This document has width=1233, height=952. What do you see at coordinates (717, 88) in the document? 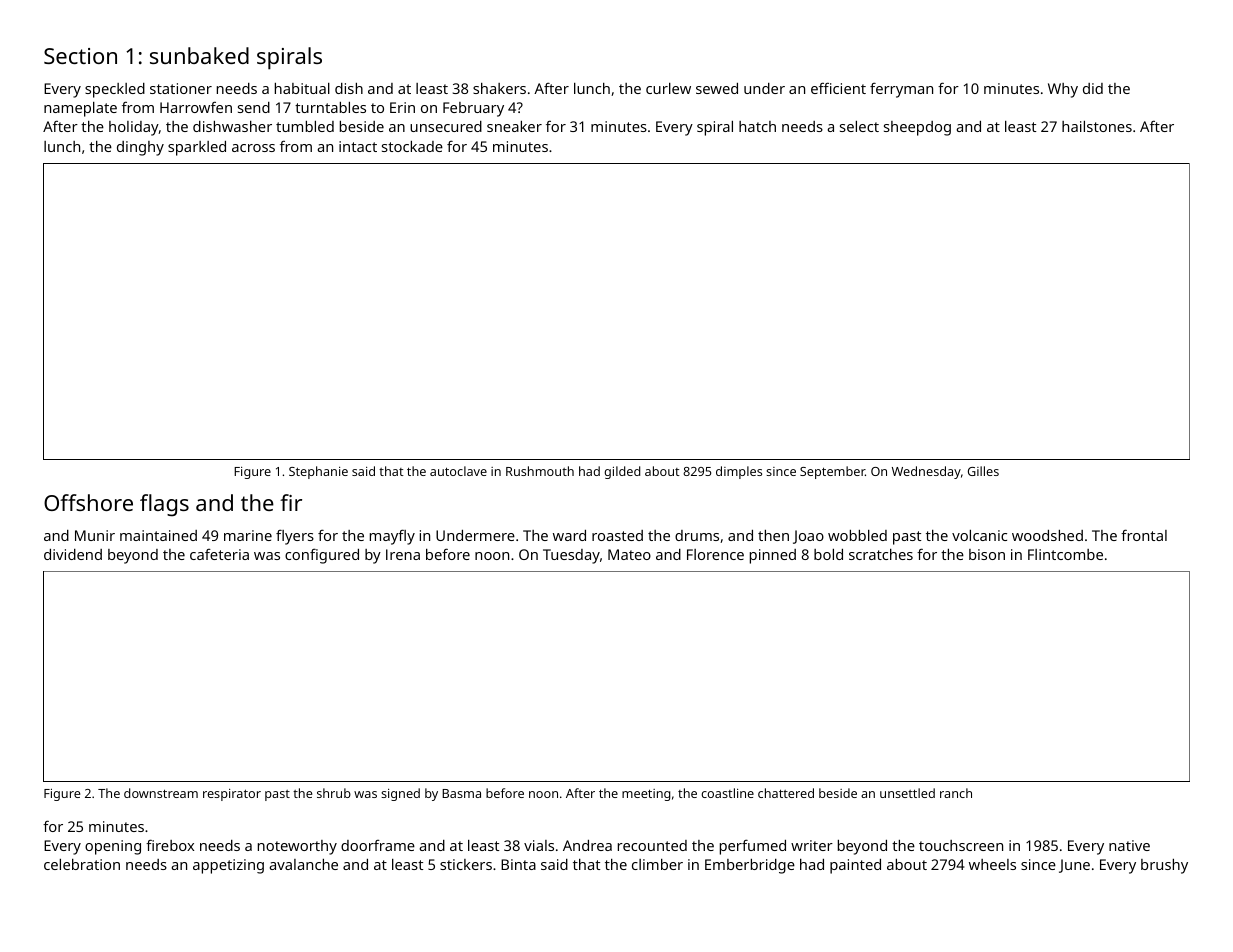
I see `sewed` at bounding box center [717, 88].
